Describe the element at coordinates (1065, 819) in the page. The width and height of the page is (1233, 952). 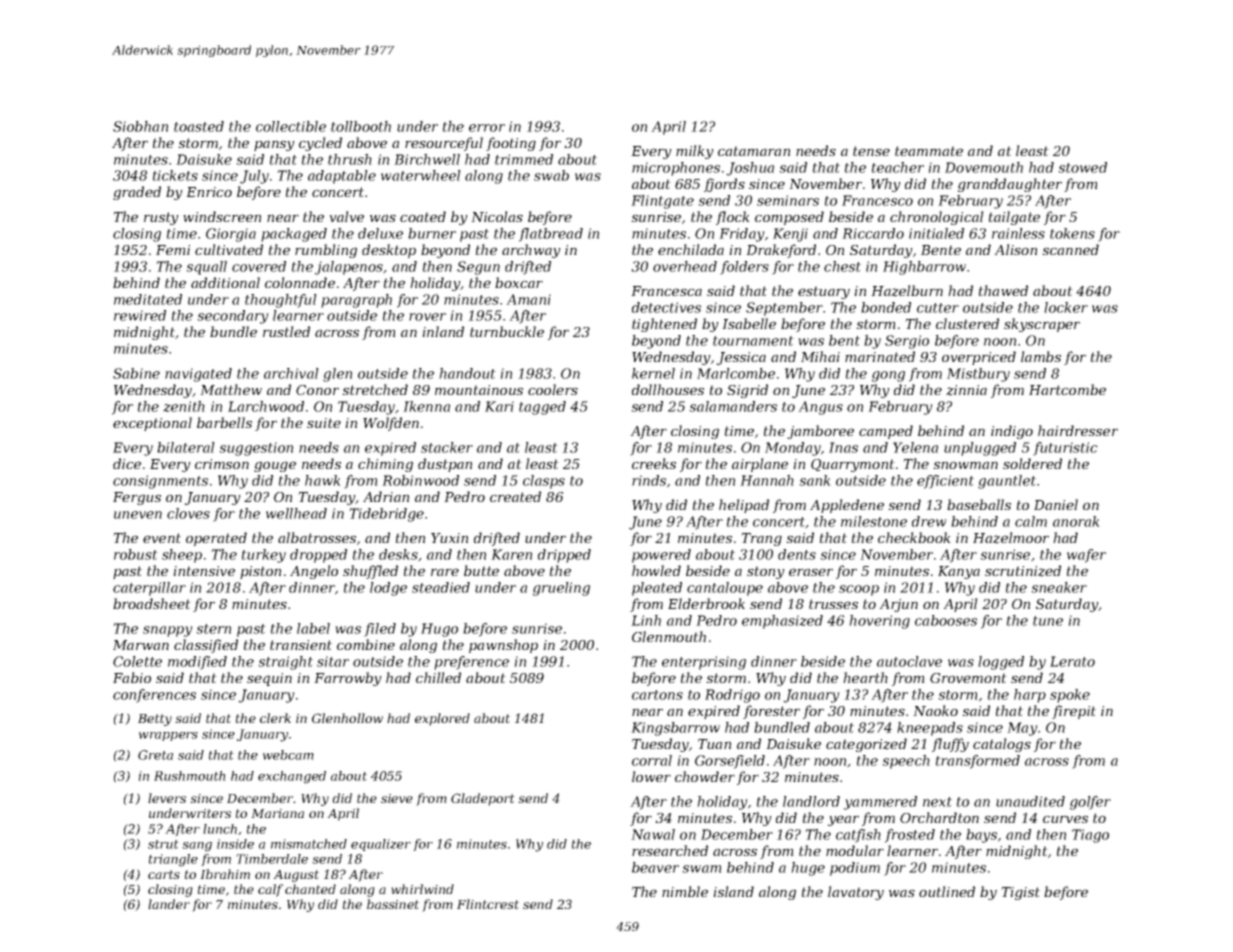
I see `curves` at that location.
